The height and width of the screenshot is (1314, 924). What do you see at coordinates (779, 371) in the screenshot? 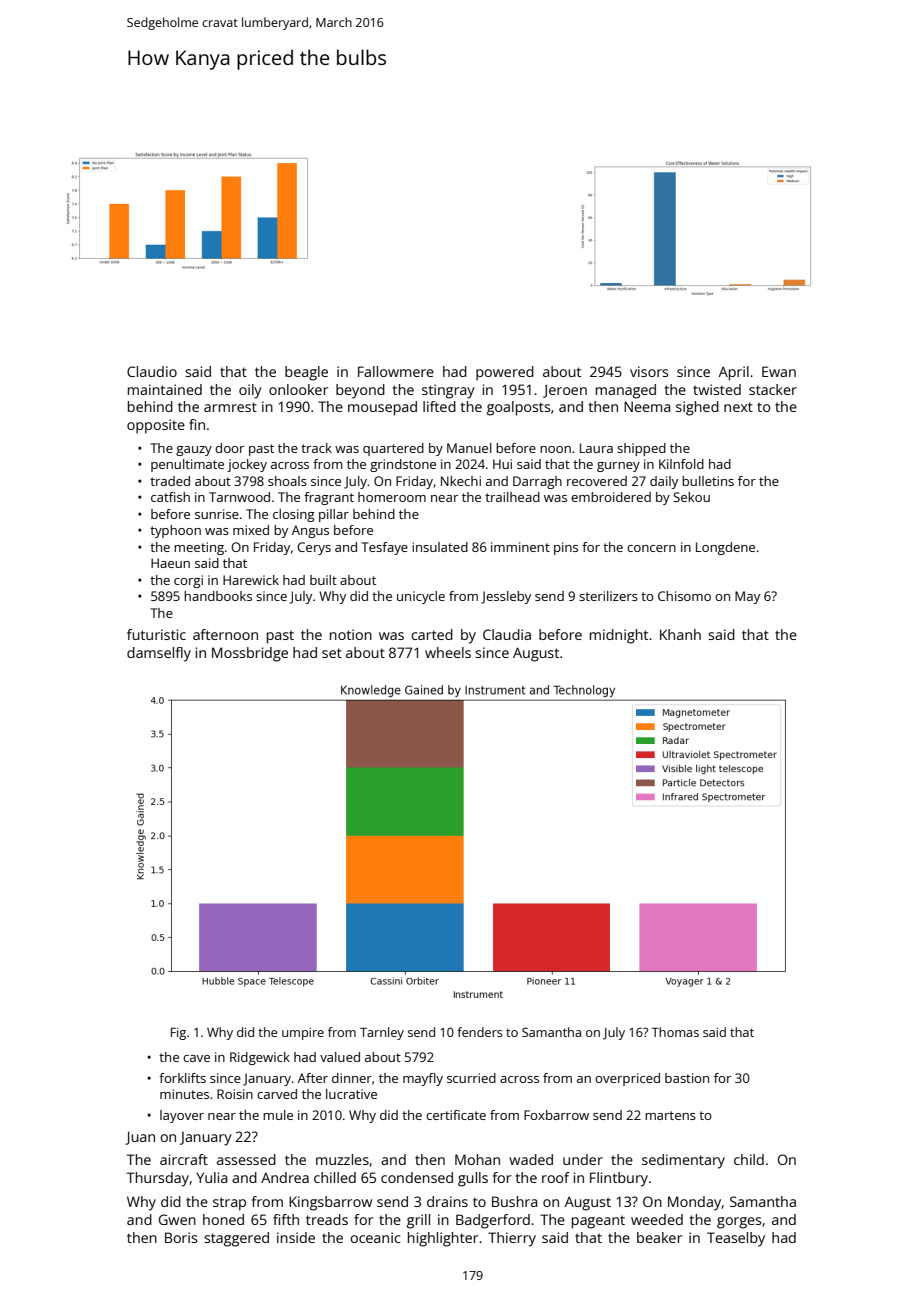
I see `Ewan` at bounding box center [779, 371].
